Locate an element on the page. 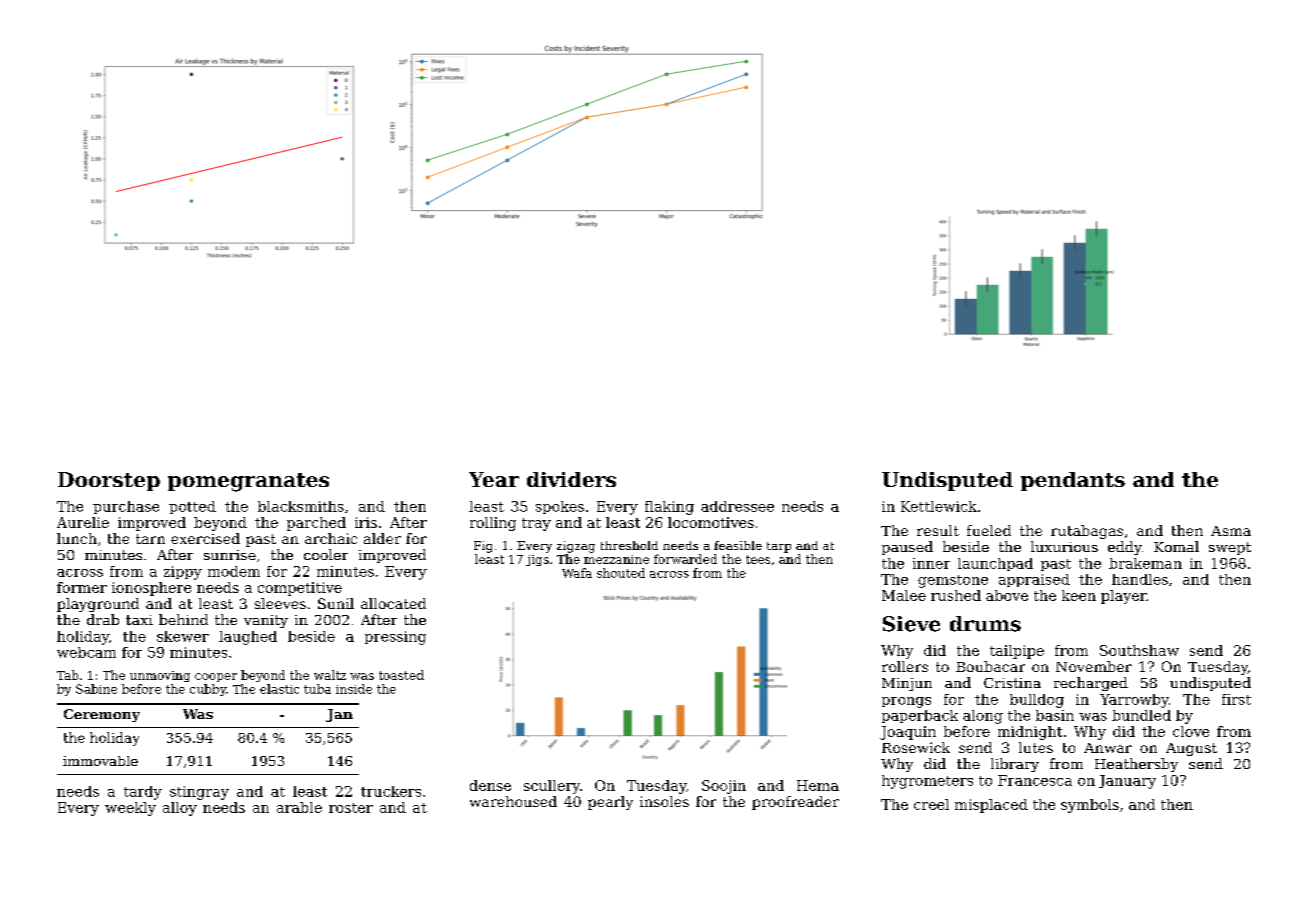 This document has height=924, width=1308. addressee is located at coordinates (737, 506).
